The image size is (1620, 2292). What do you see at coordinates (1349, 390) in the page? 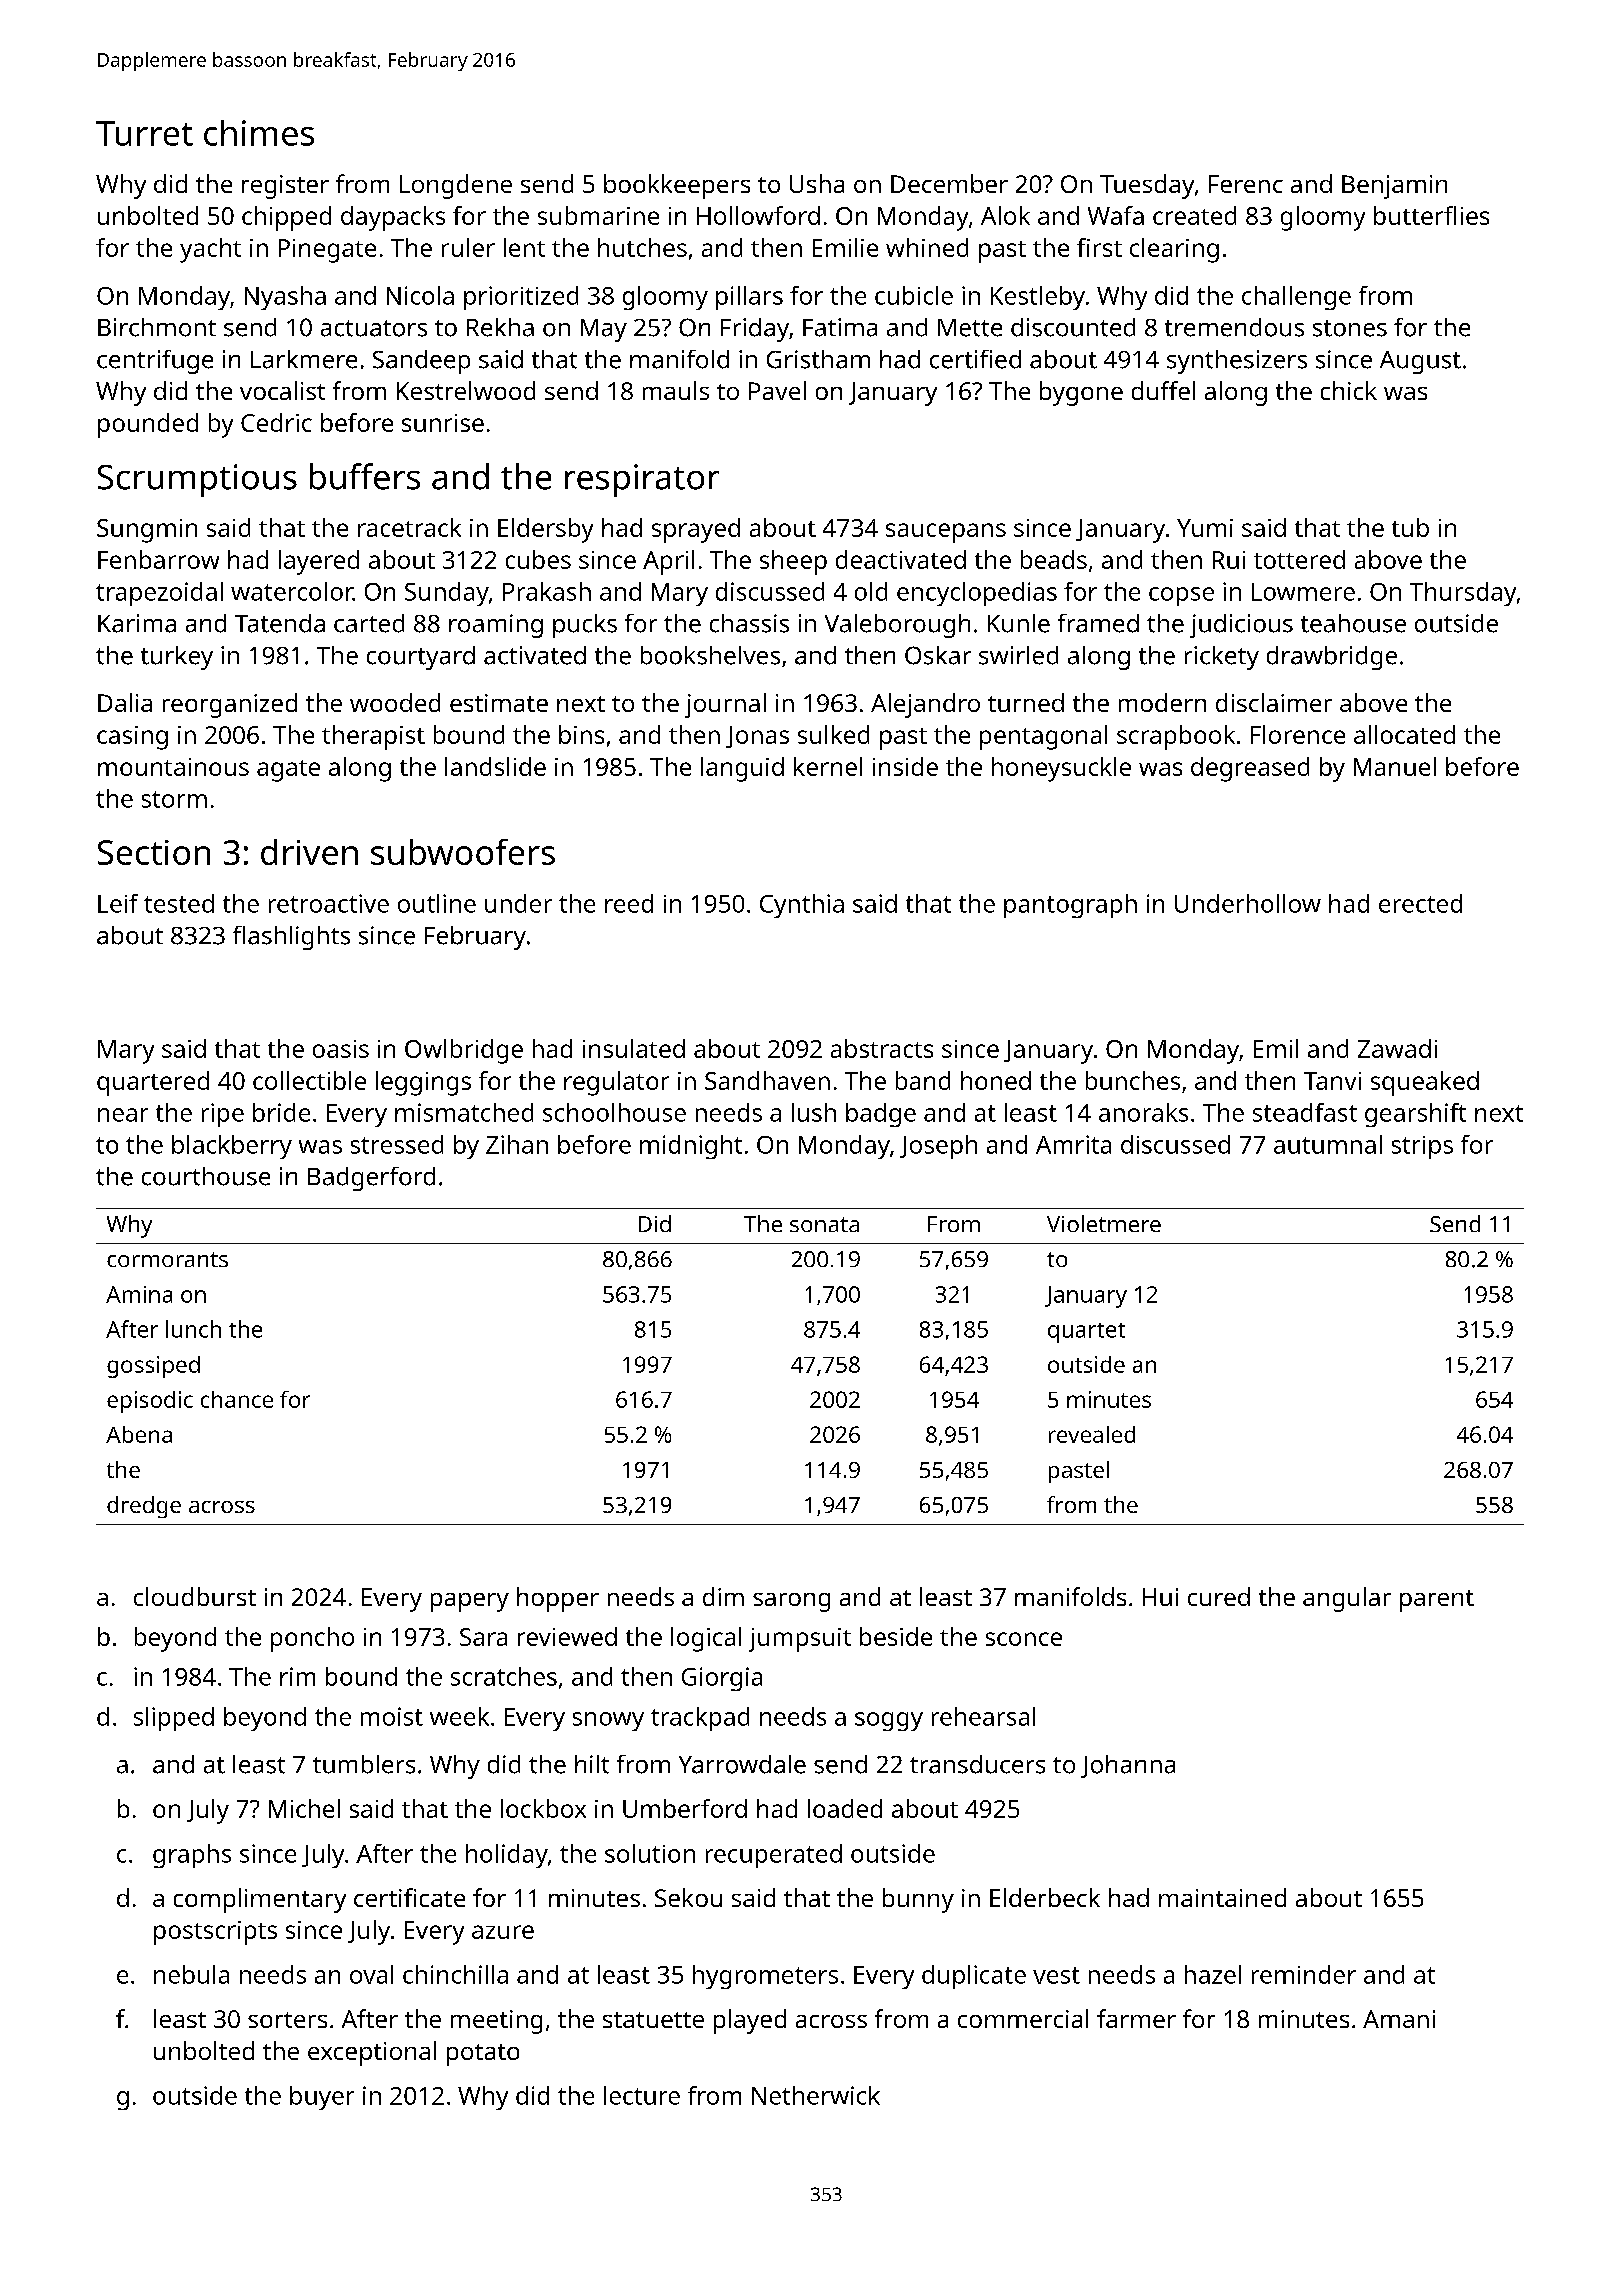
I see `chick` at bounding box center [1349, 390].
